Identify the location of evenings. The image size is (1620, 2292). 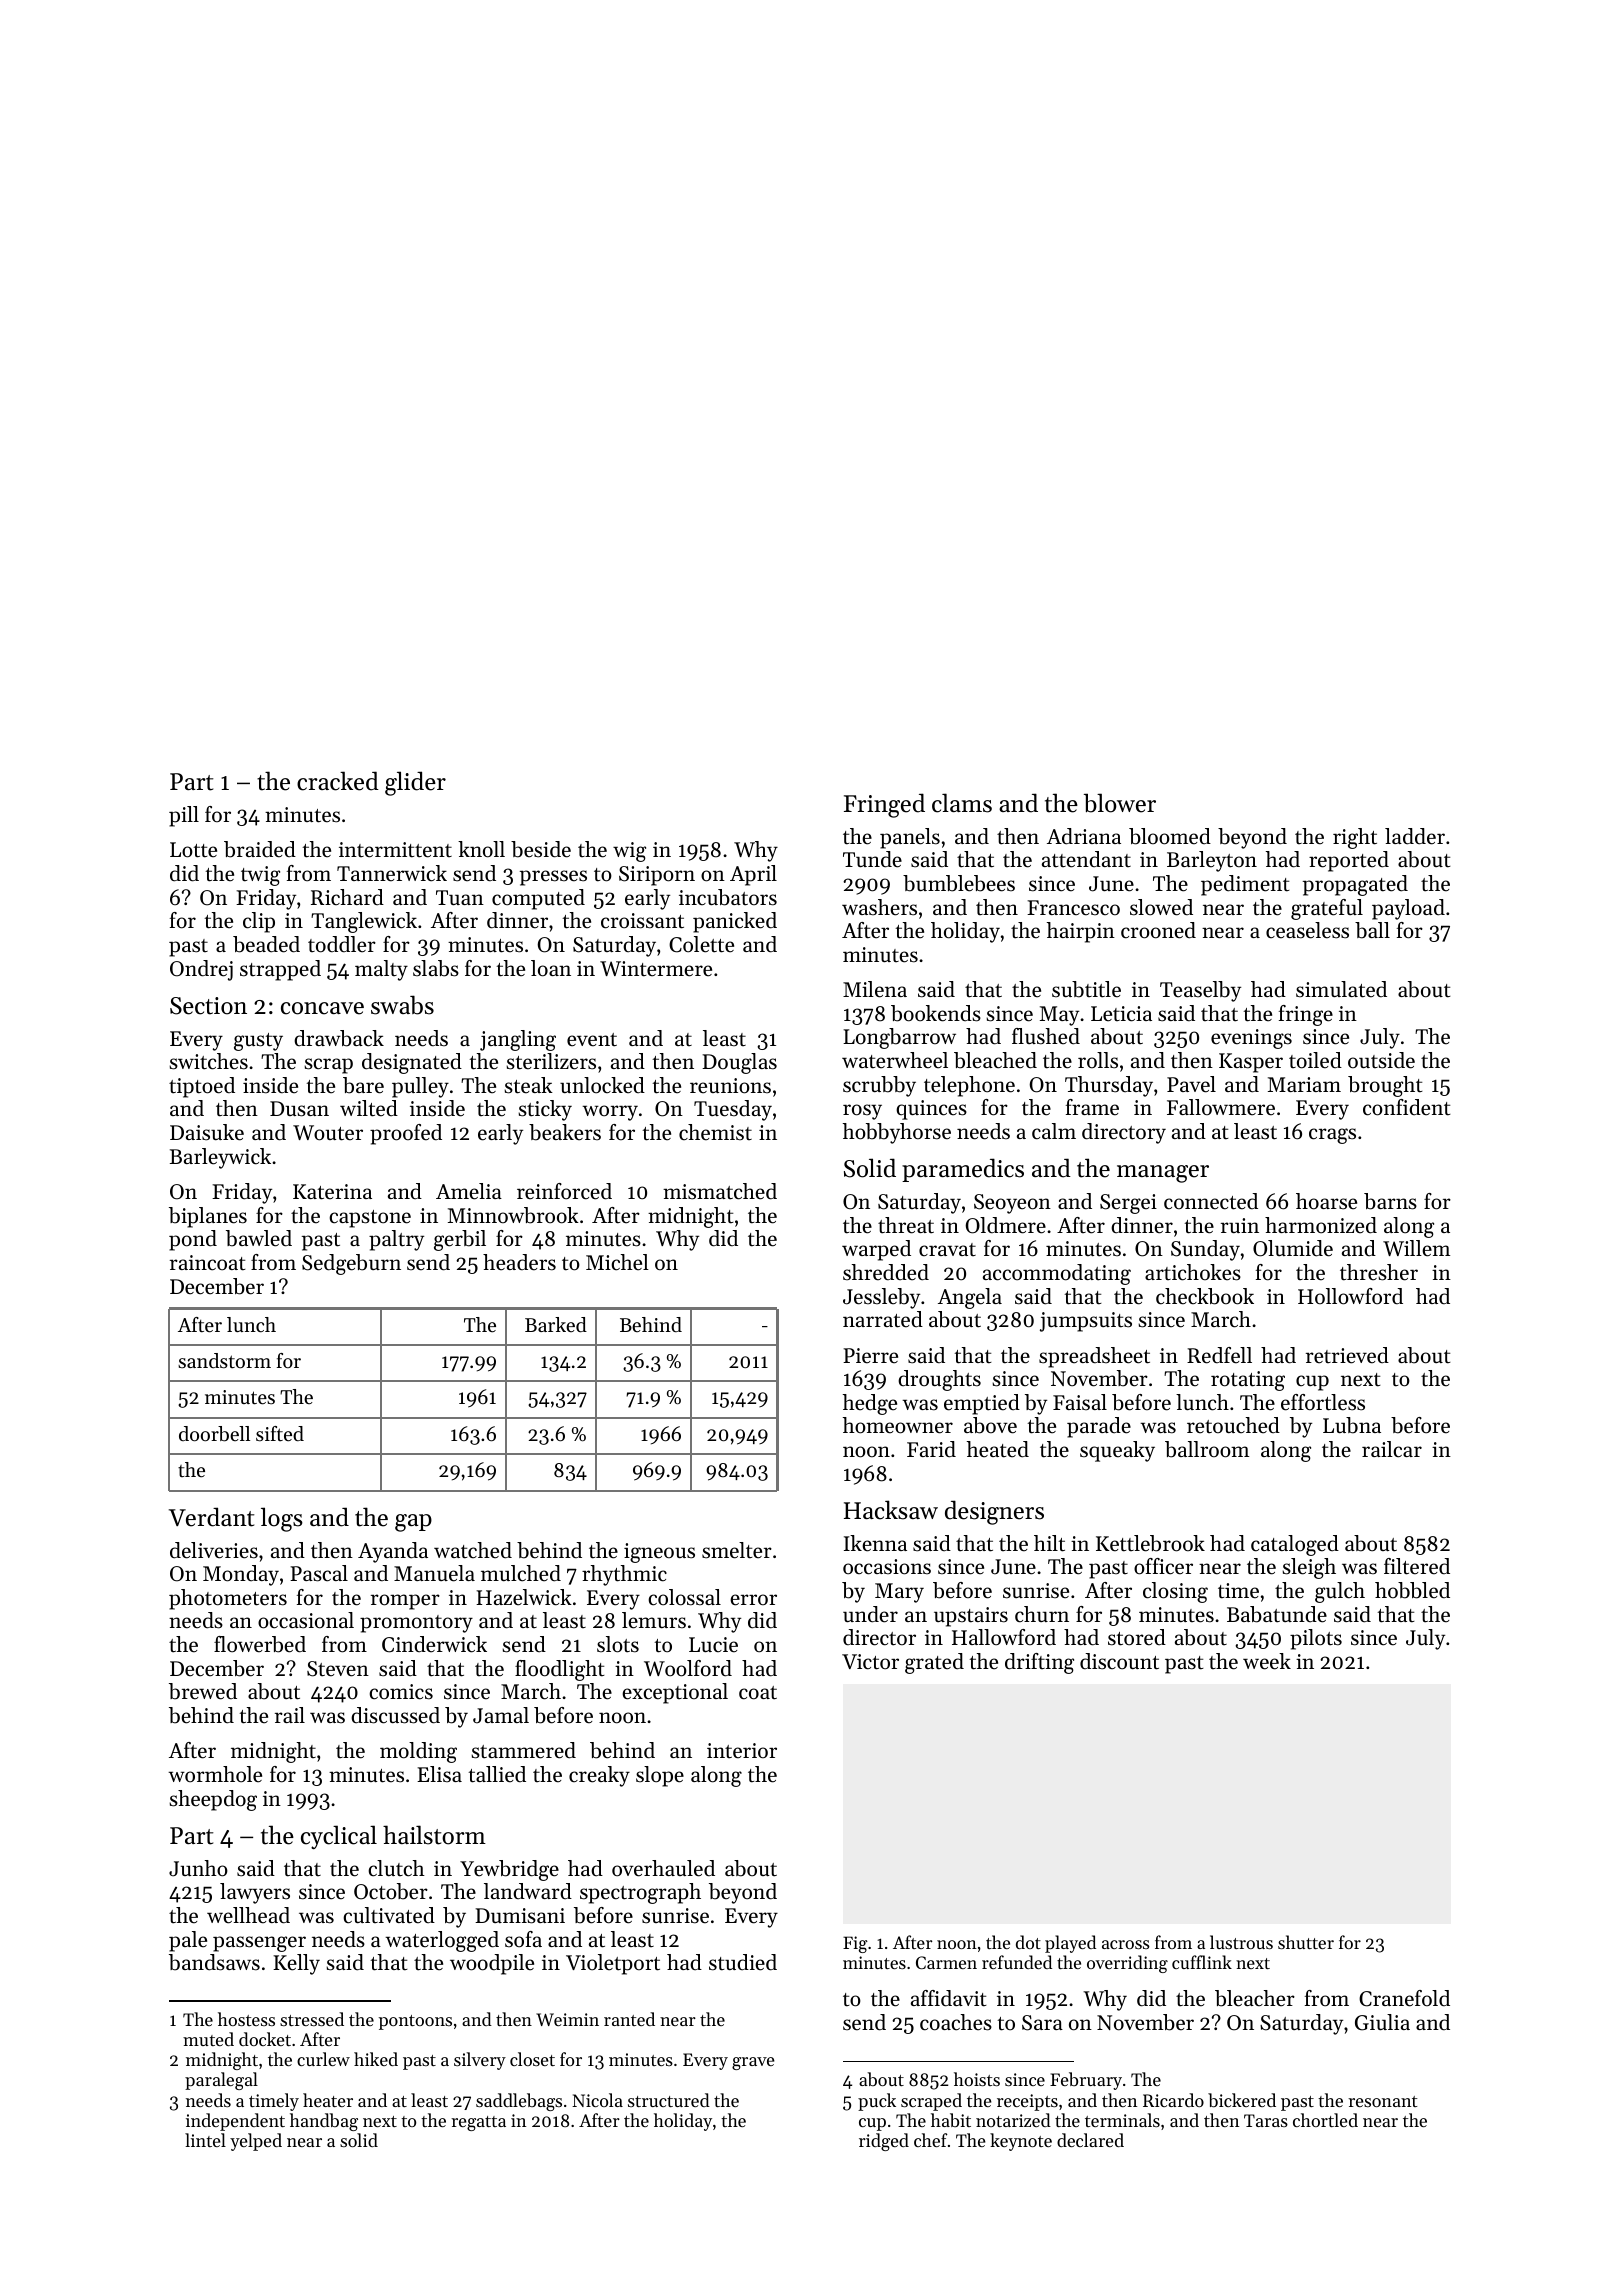
(1251, 1039).
